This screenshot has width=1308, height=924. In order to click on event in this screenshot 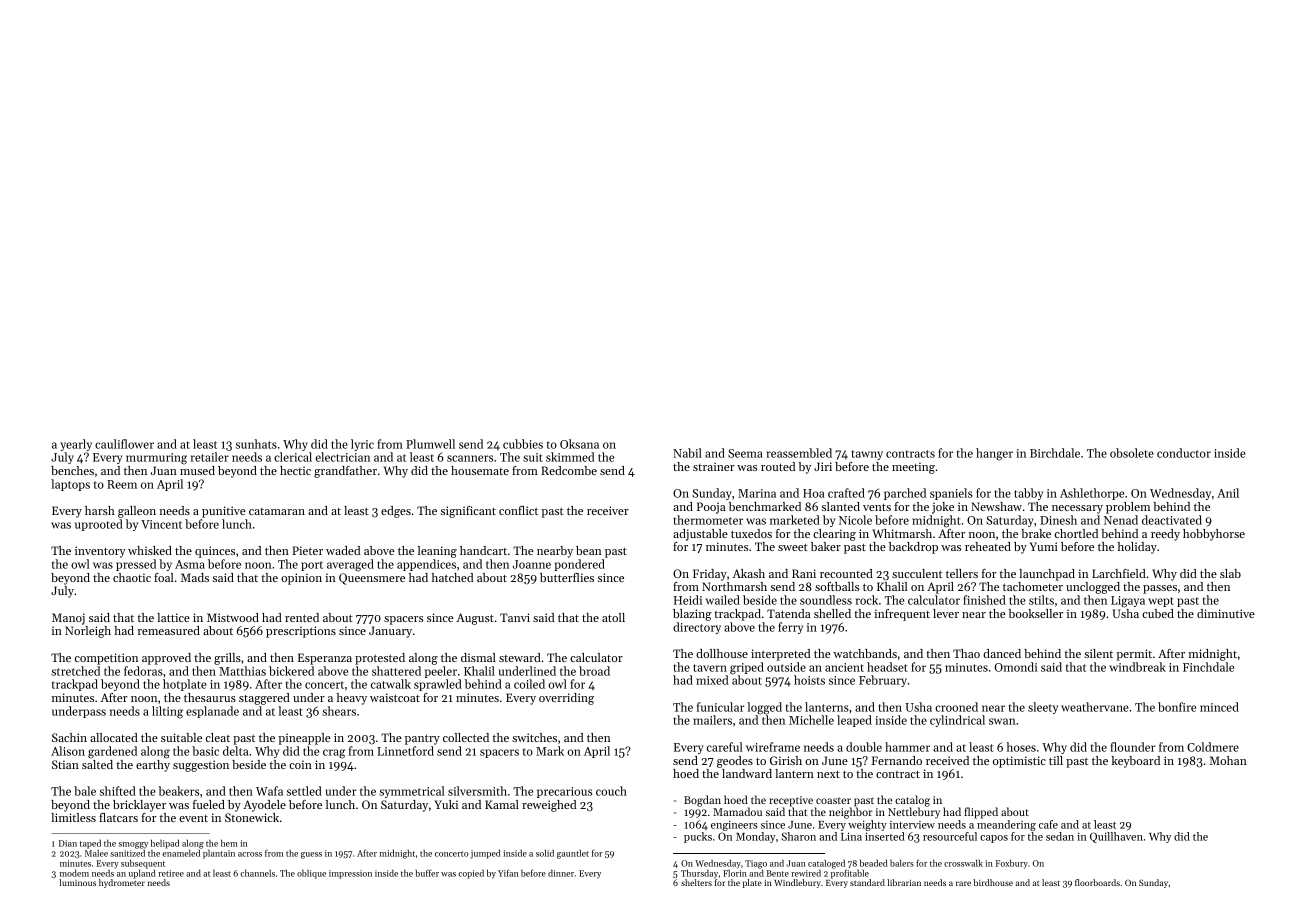, I will do `click(193, 818)`.
